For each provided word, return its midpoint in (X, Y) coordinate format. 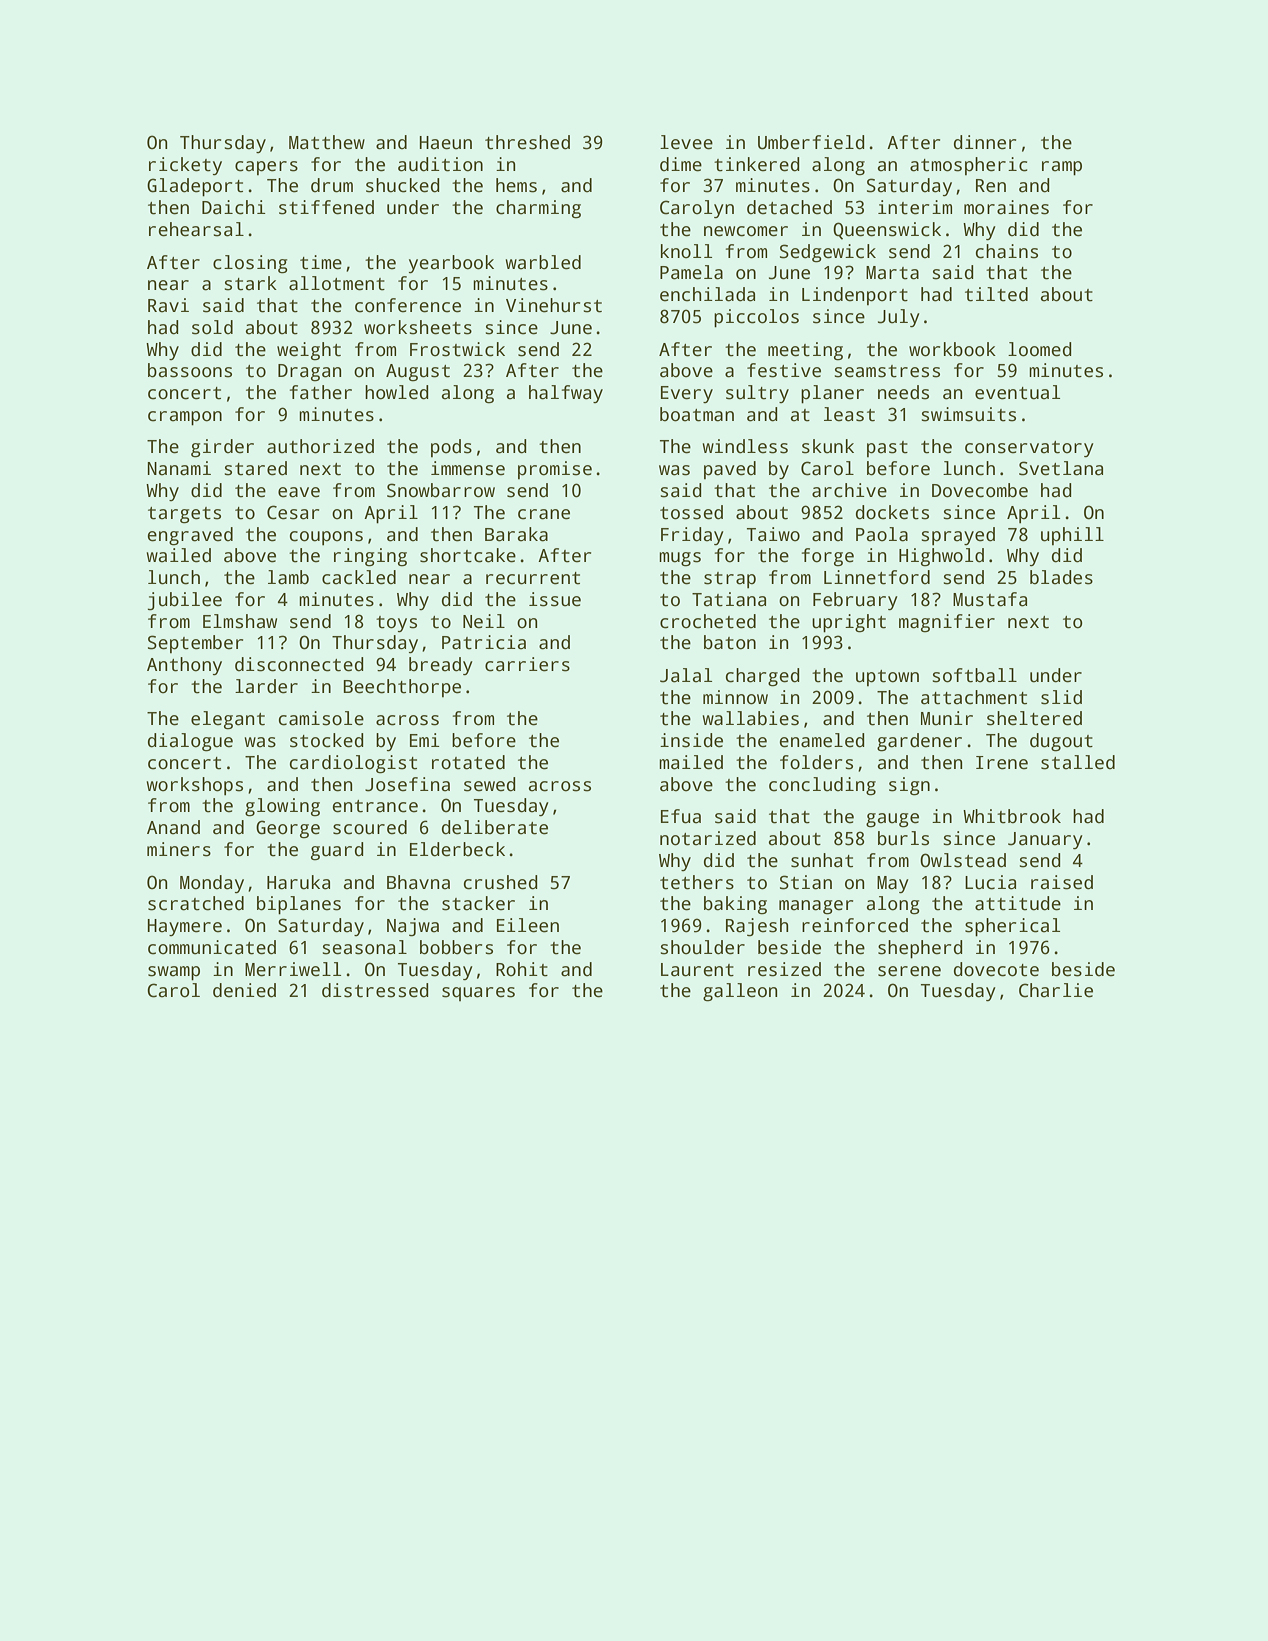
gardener (919, 742)
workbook (952, 349)
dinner (985, 142)
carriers (527, 664)
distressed (375, 990)
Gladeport (195, 187)
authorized (320, 446)
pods (451, 448)
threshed (527, 142)
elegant (228, 720)
